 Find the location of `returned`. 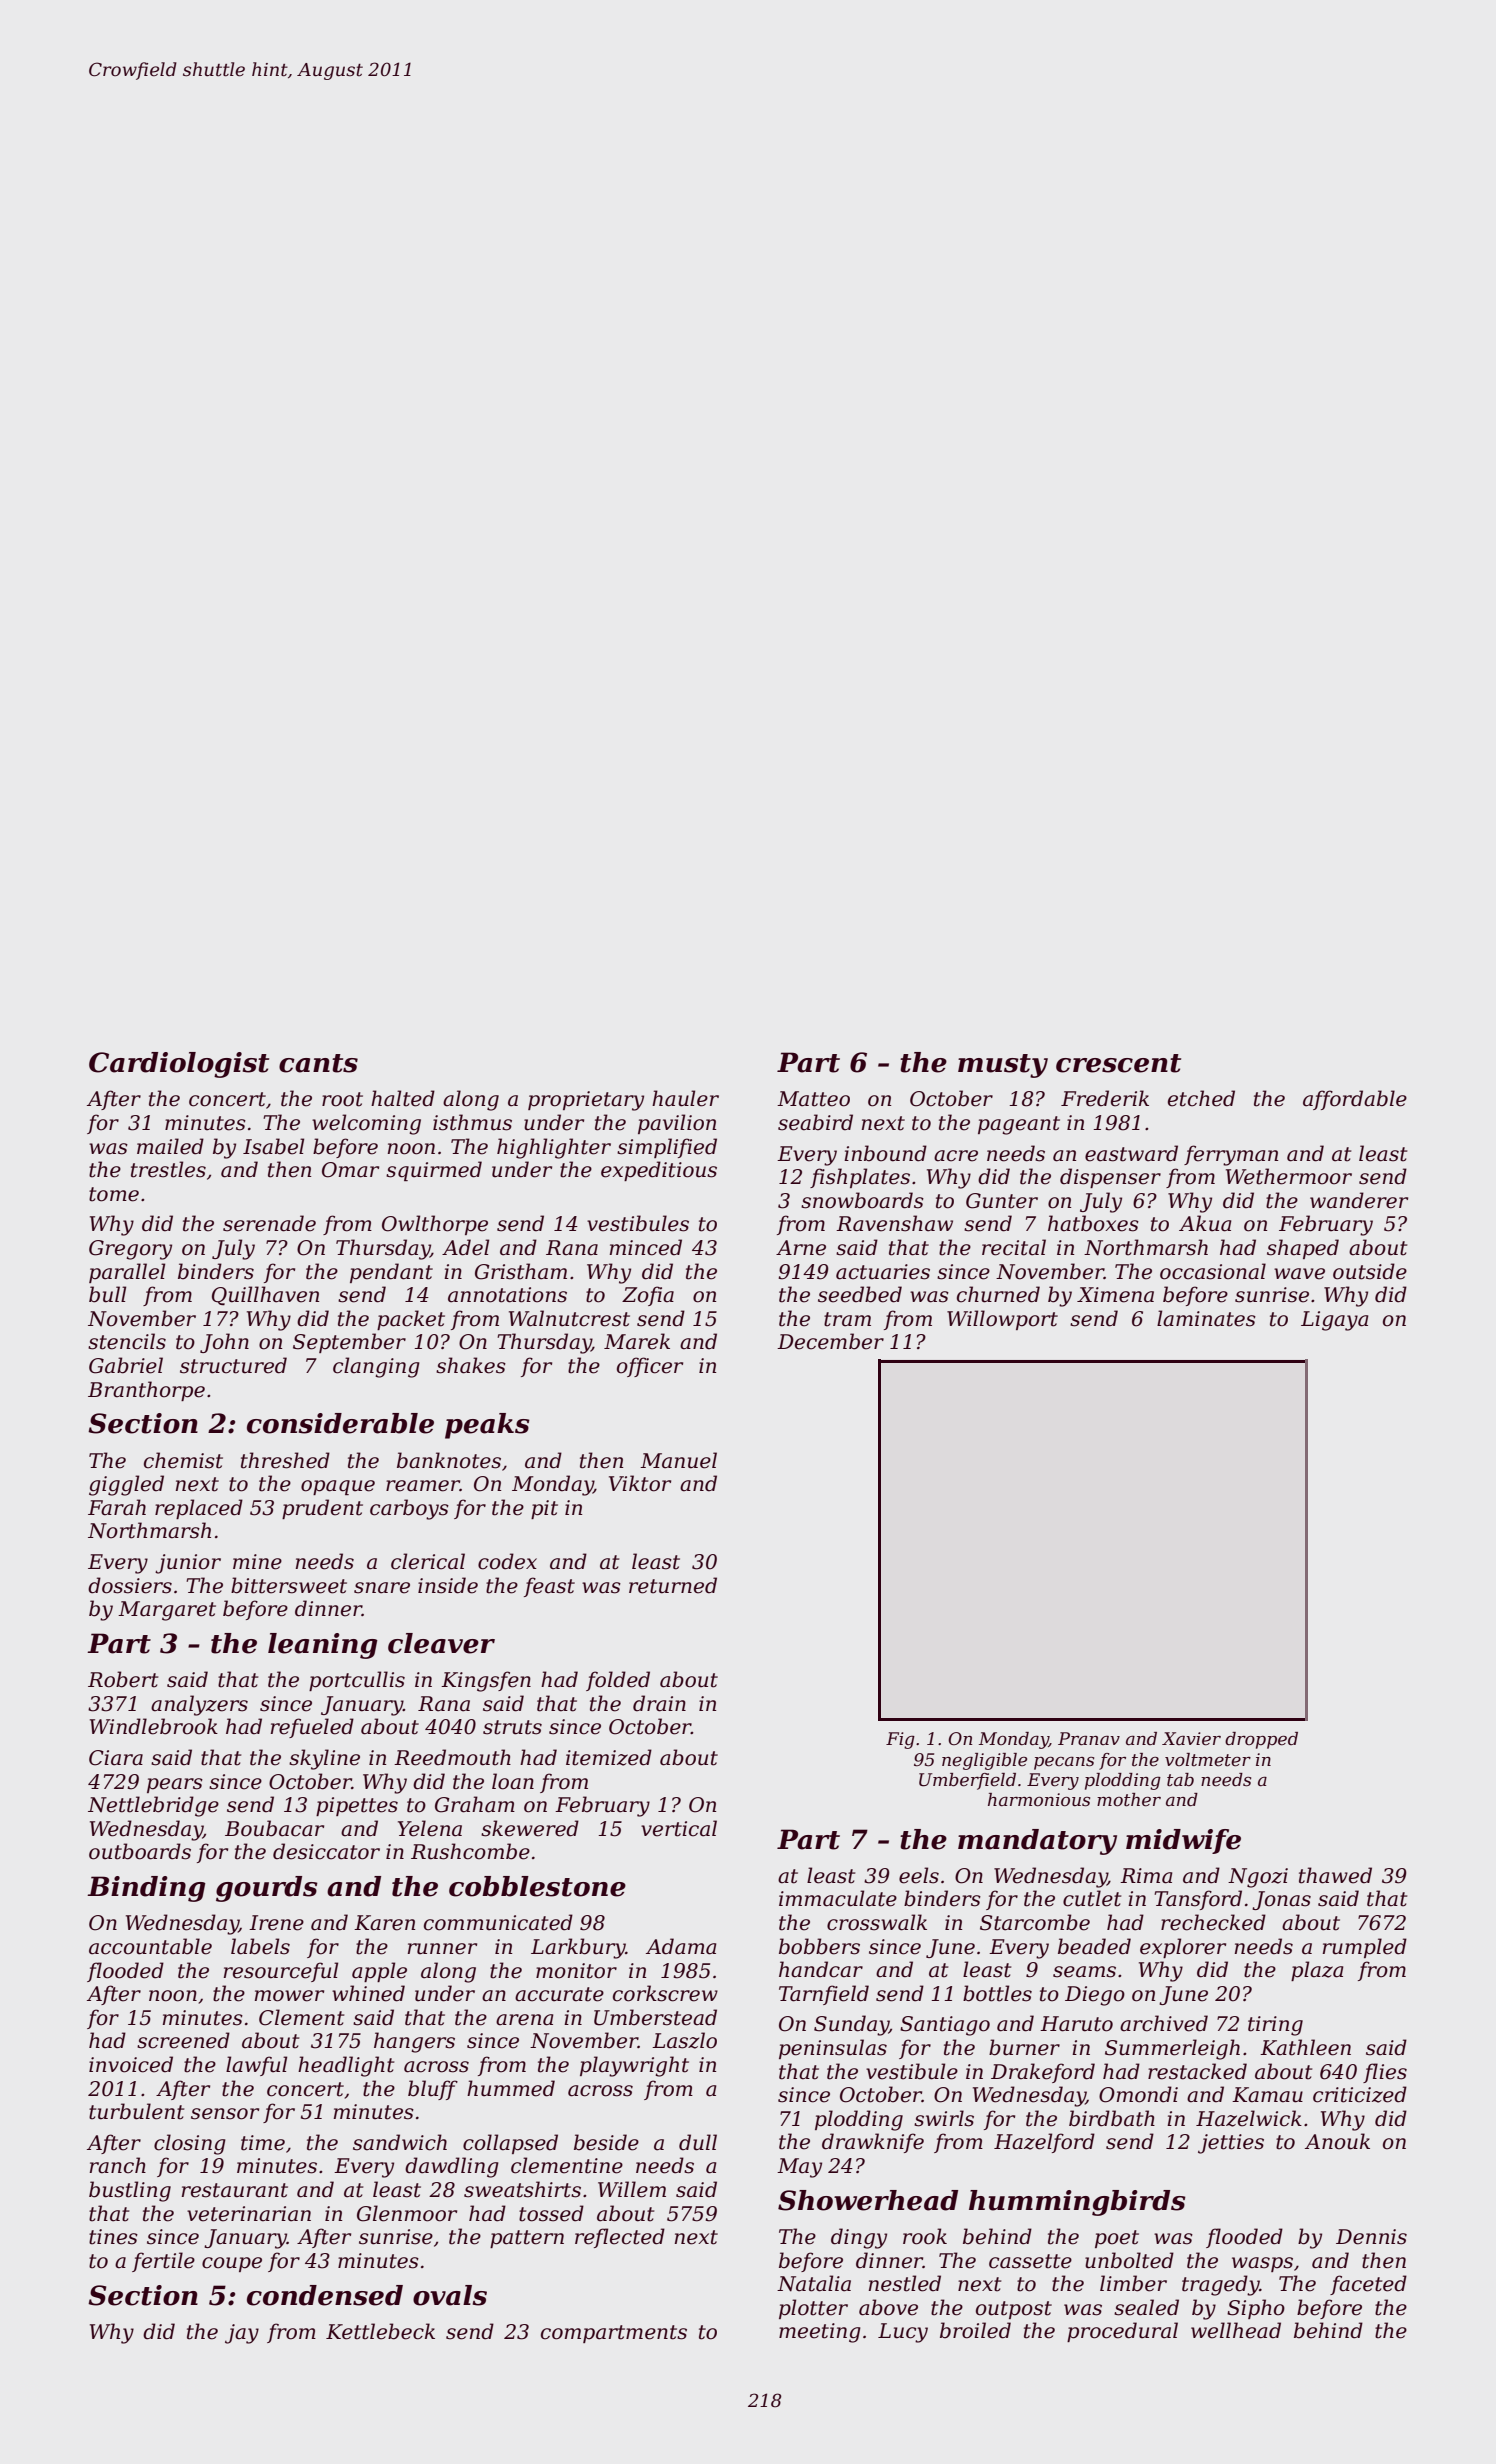

returned is located at coordinates (673, 1585).
